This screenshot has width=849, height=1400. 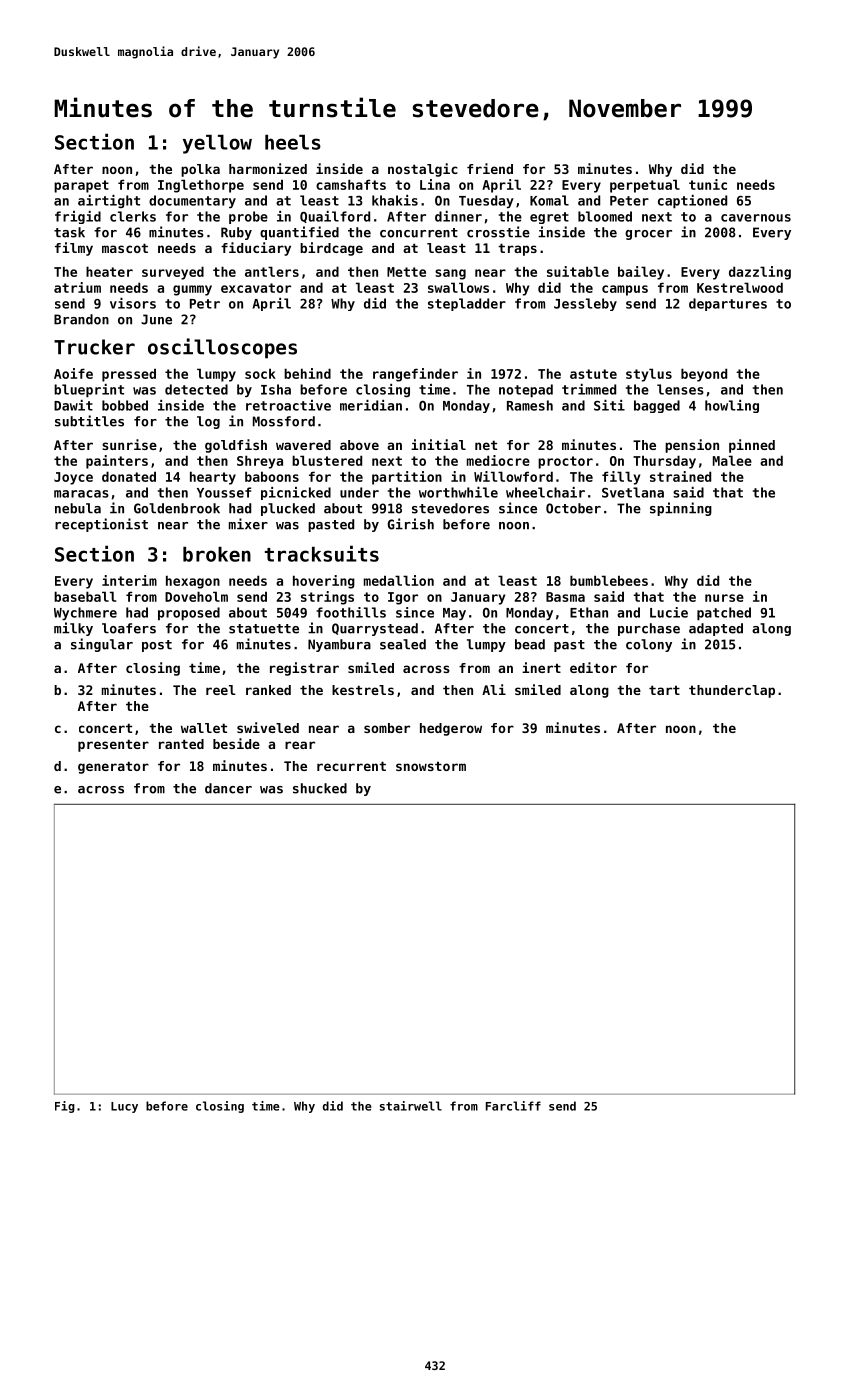 What do you see at coordinates (173, 273) in the screenshot?
I see `surveyed` at bounding box center [173, 273].
